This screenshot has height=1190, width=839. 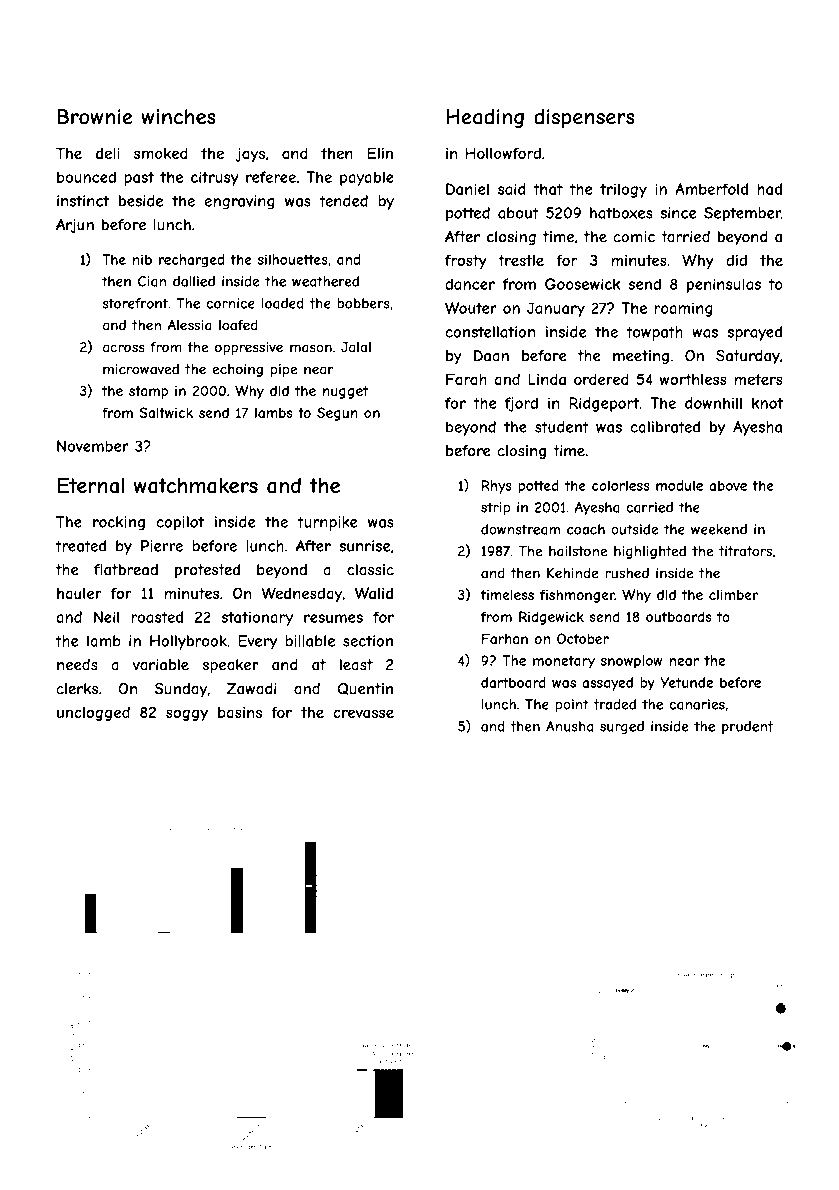 What do you see at coordinates (90, 486) in the screenshot?
I see `Eternal` at bounding box center [90, 486].
